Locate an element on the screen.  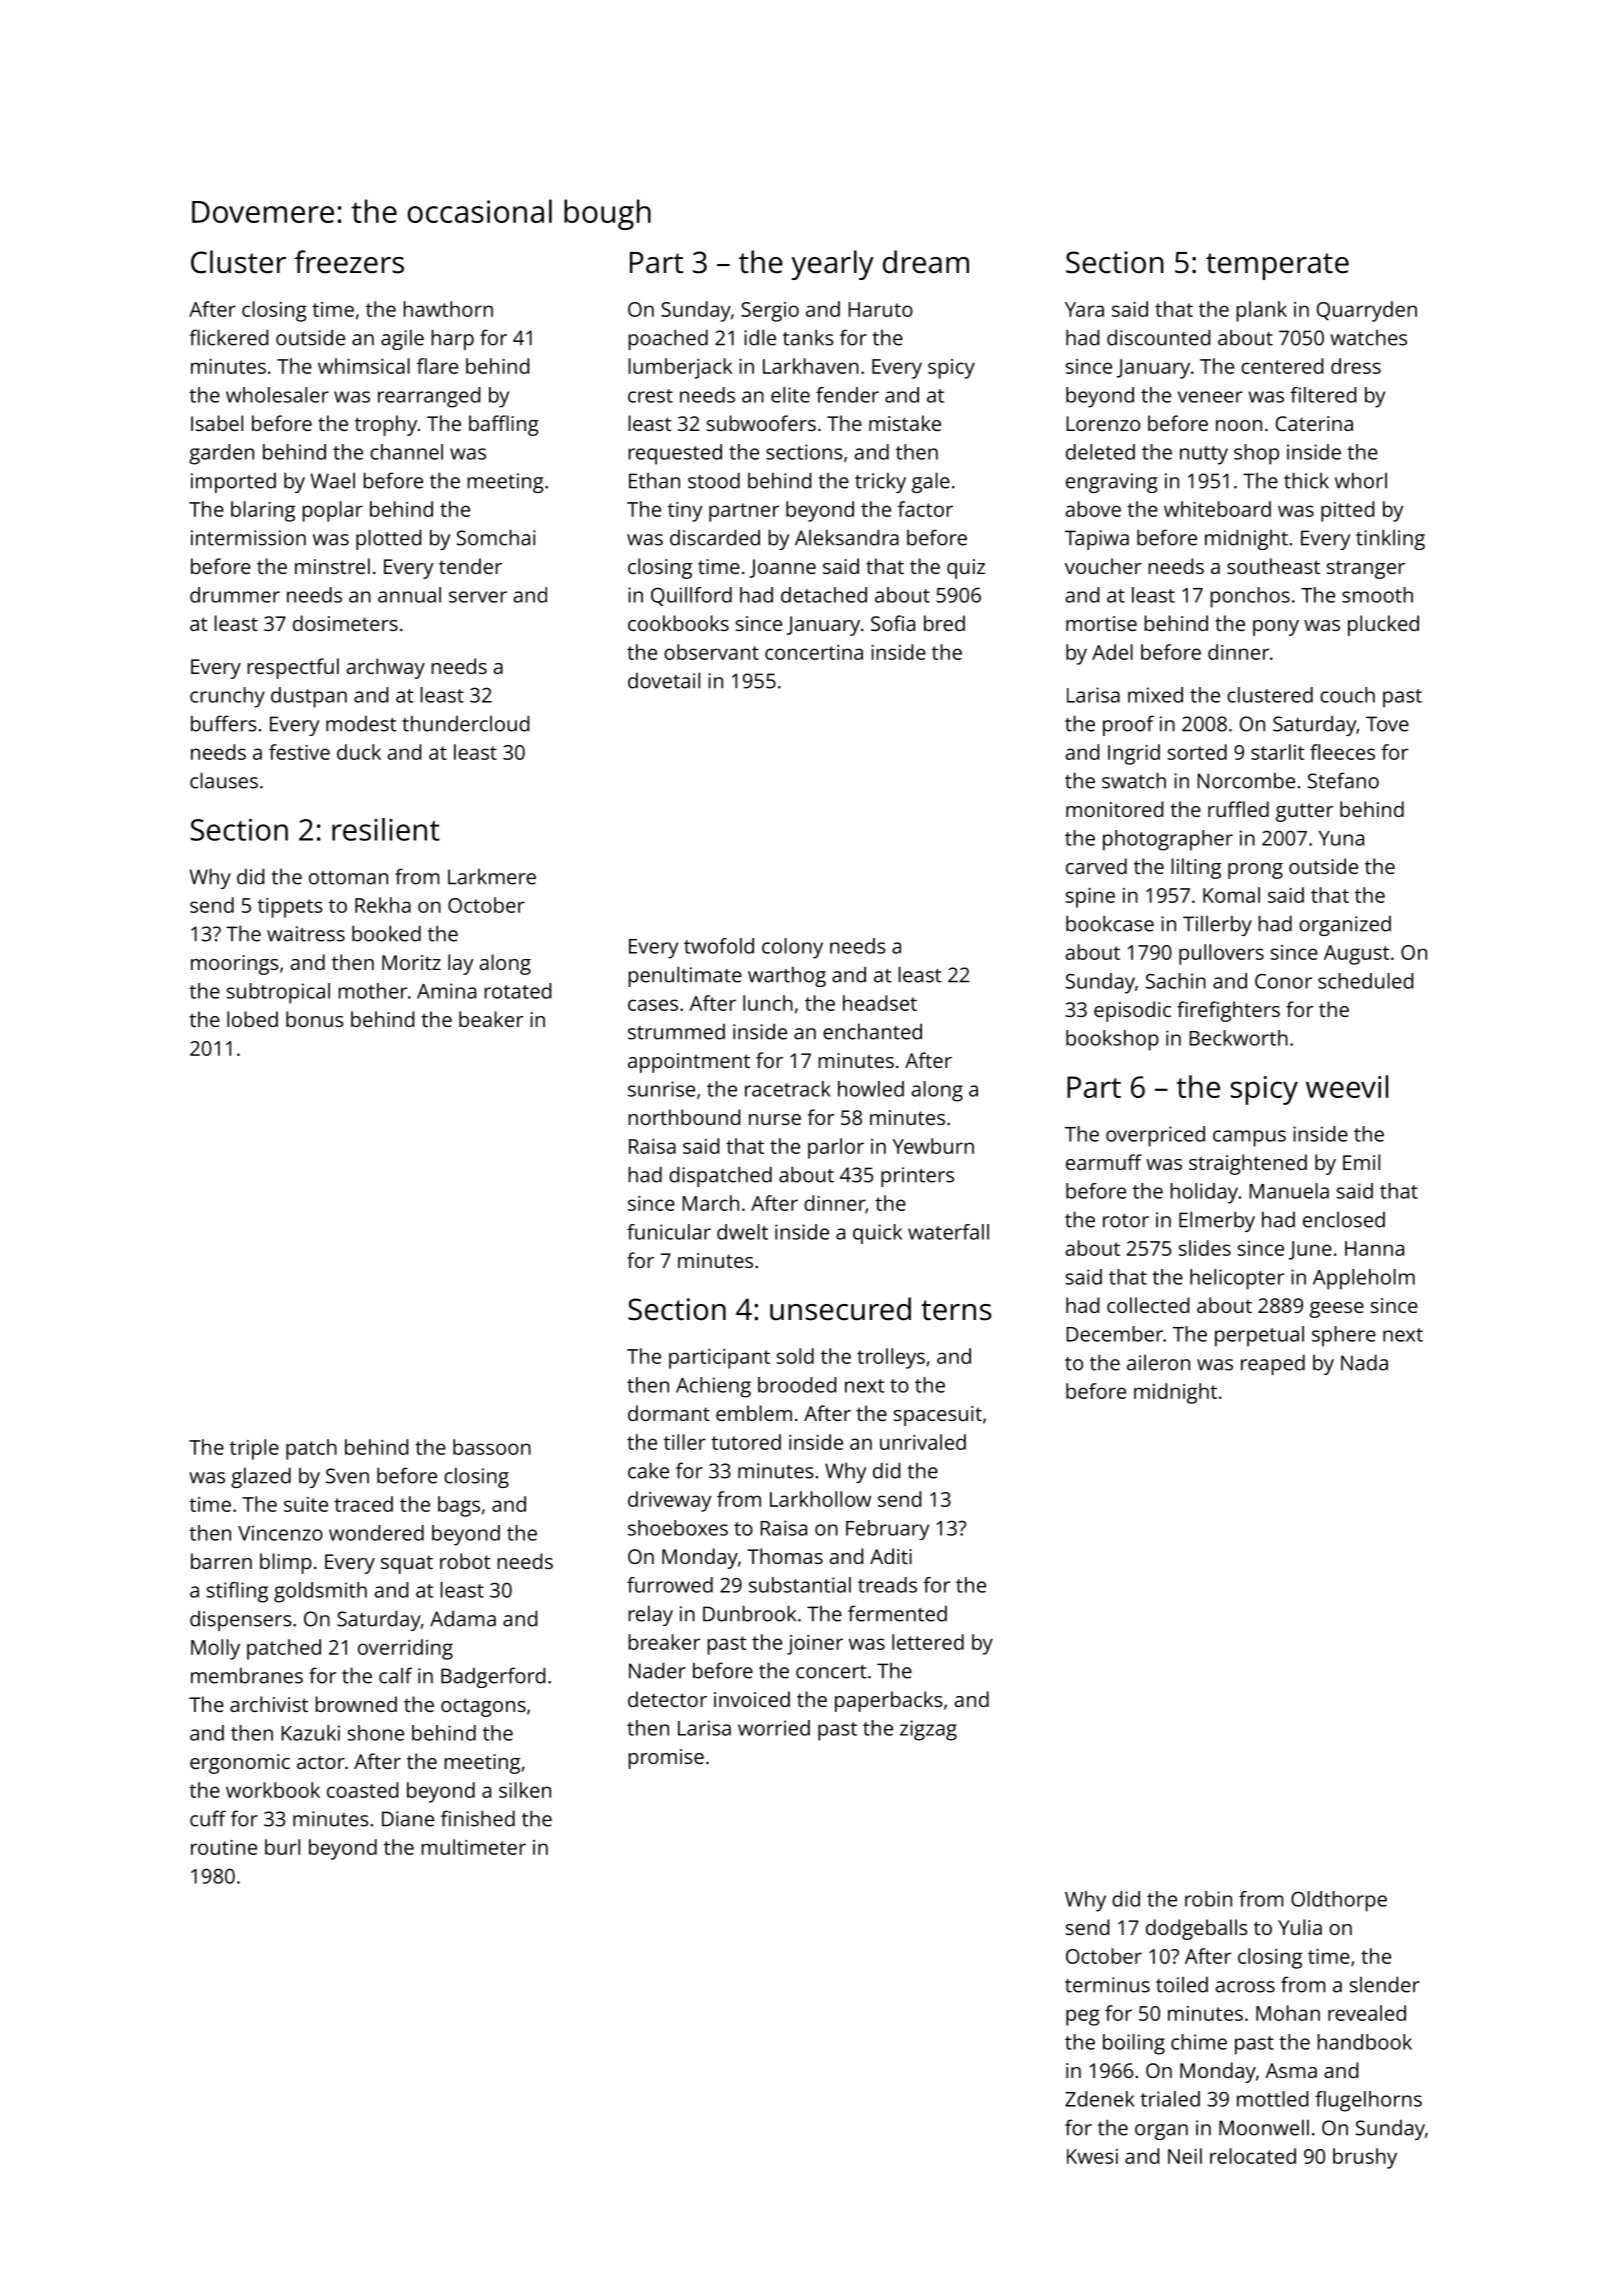
Zdenek is located at coordinates (1100, 2099).
